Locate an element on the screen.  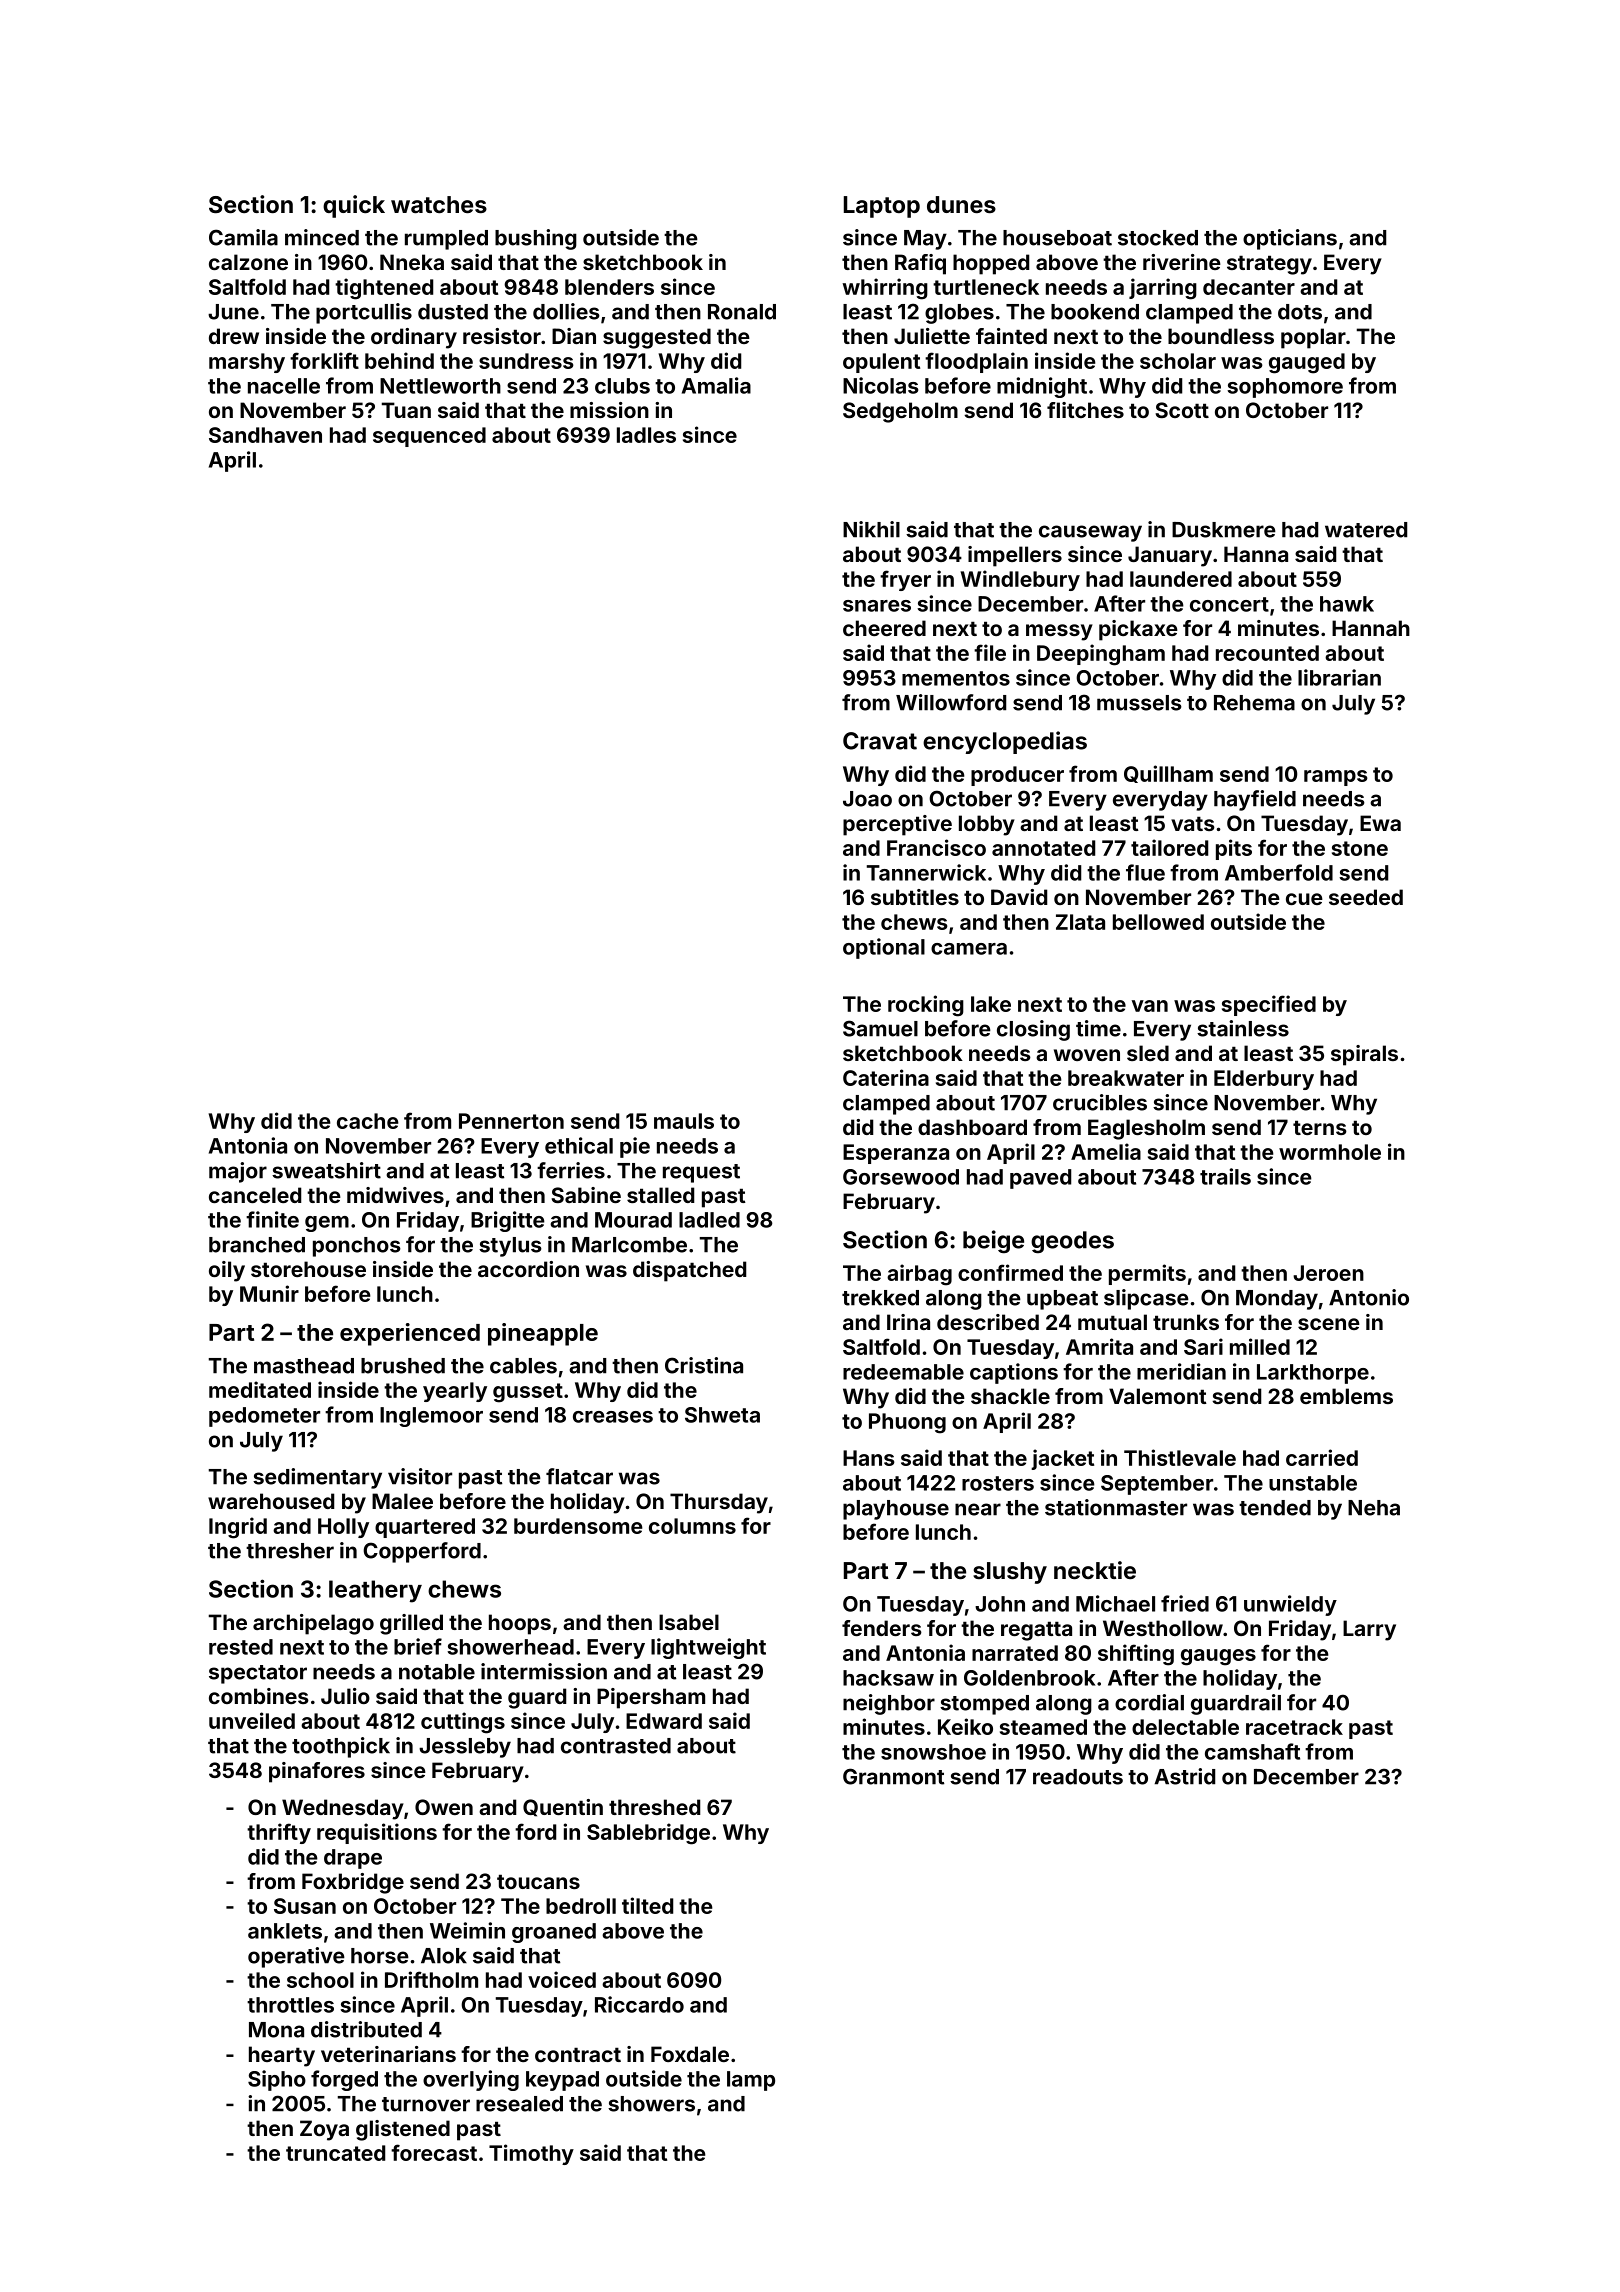
Westhollow is located at coordinates (1163, 1628).
